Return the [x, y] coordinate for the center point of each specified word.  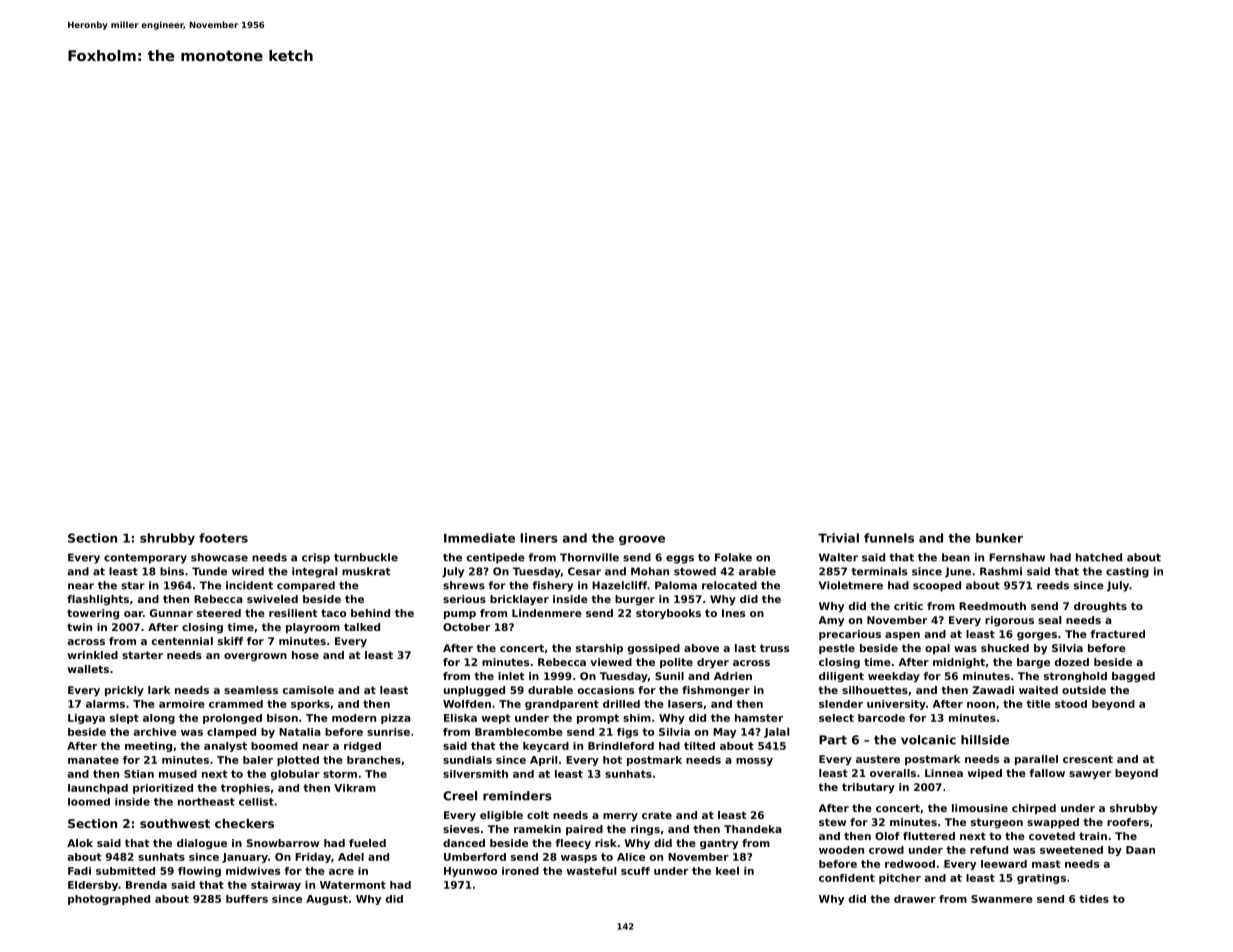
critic [908, 606]
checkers [244, 823]
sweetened [1071, 850]
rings [645, 830]
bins [172, 571]
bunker [999, 538]
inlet [511, 676]
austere [878, 759]
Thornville [589, 557]
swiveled [272, 599]
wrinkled [93, 655]
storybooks [668, 614]
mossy [754, 762]
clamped [231, 733]
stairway [276, 886]
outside [1084, 690]
